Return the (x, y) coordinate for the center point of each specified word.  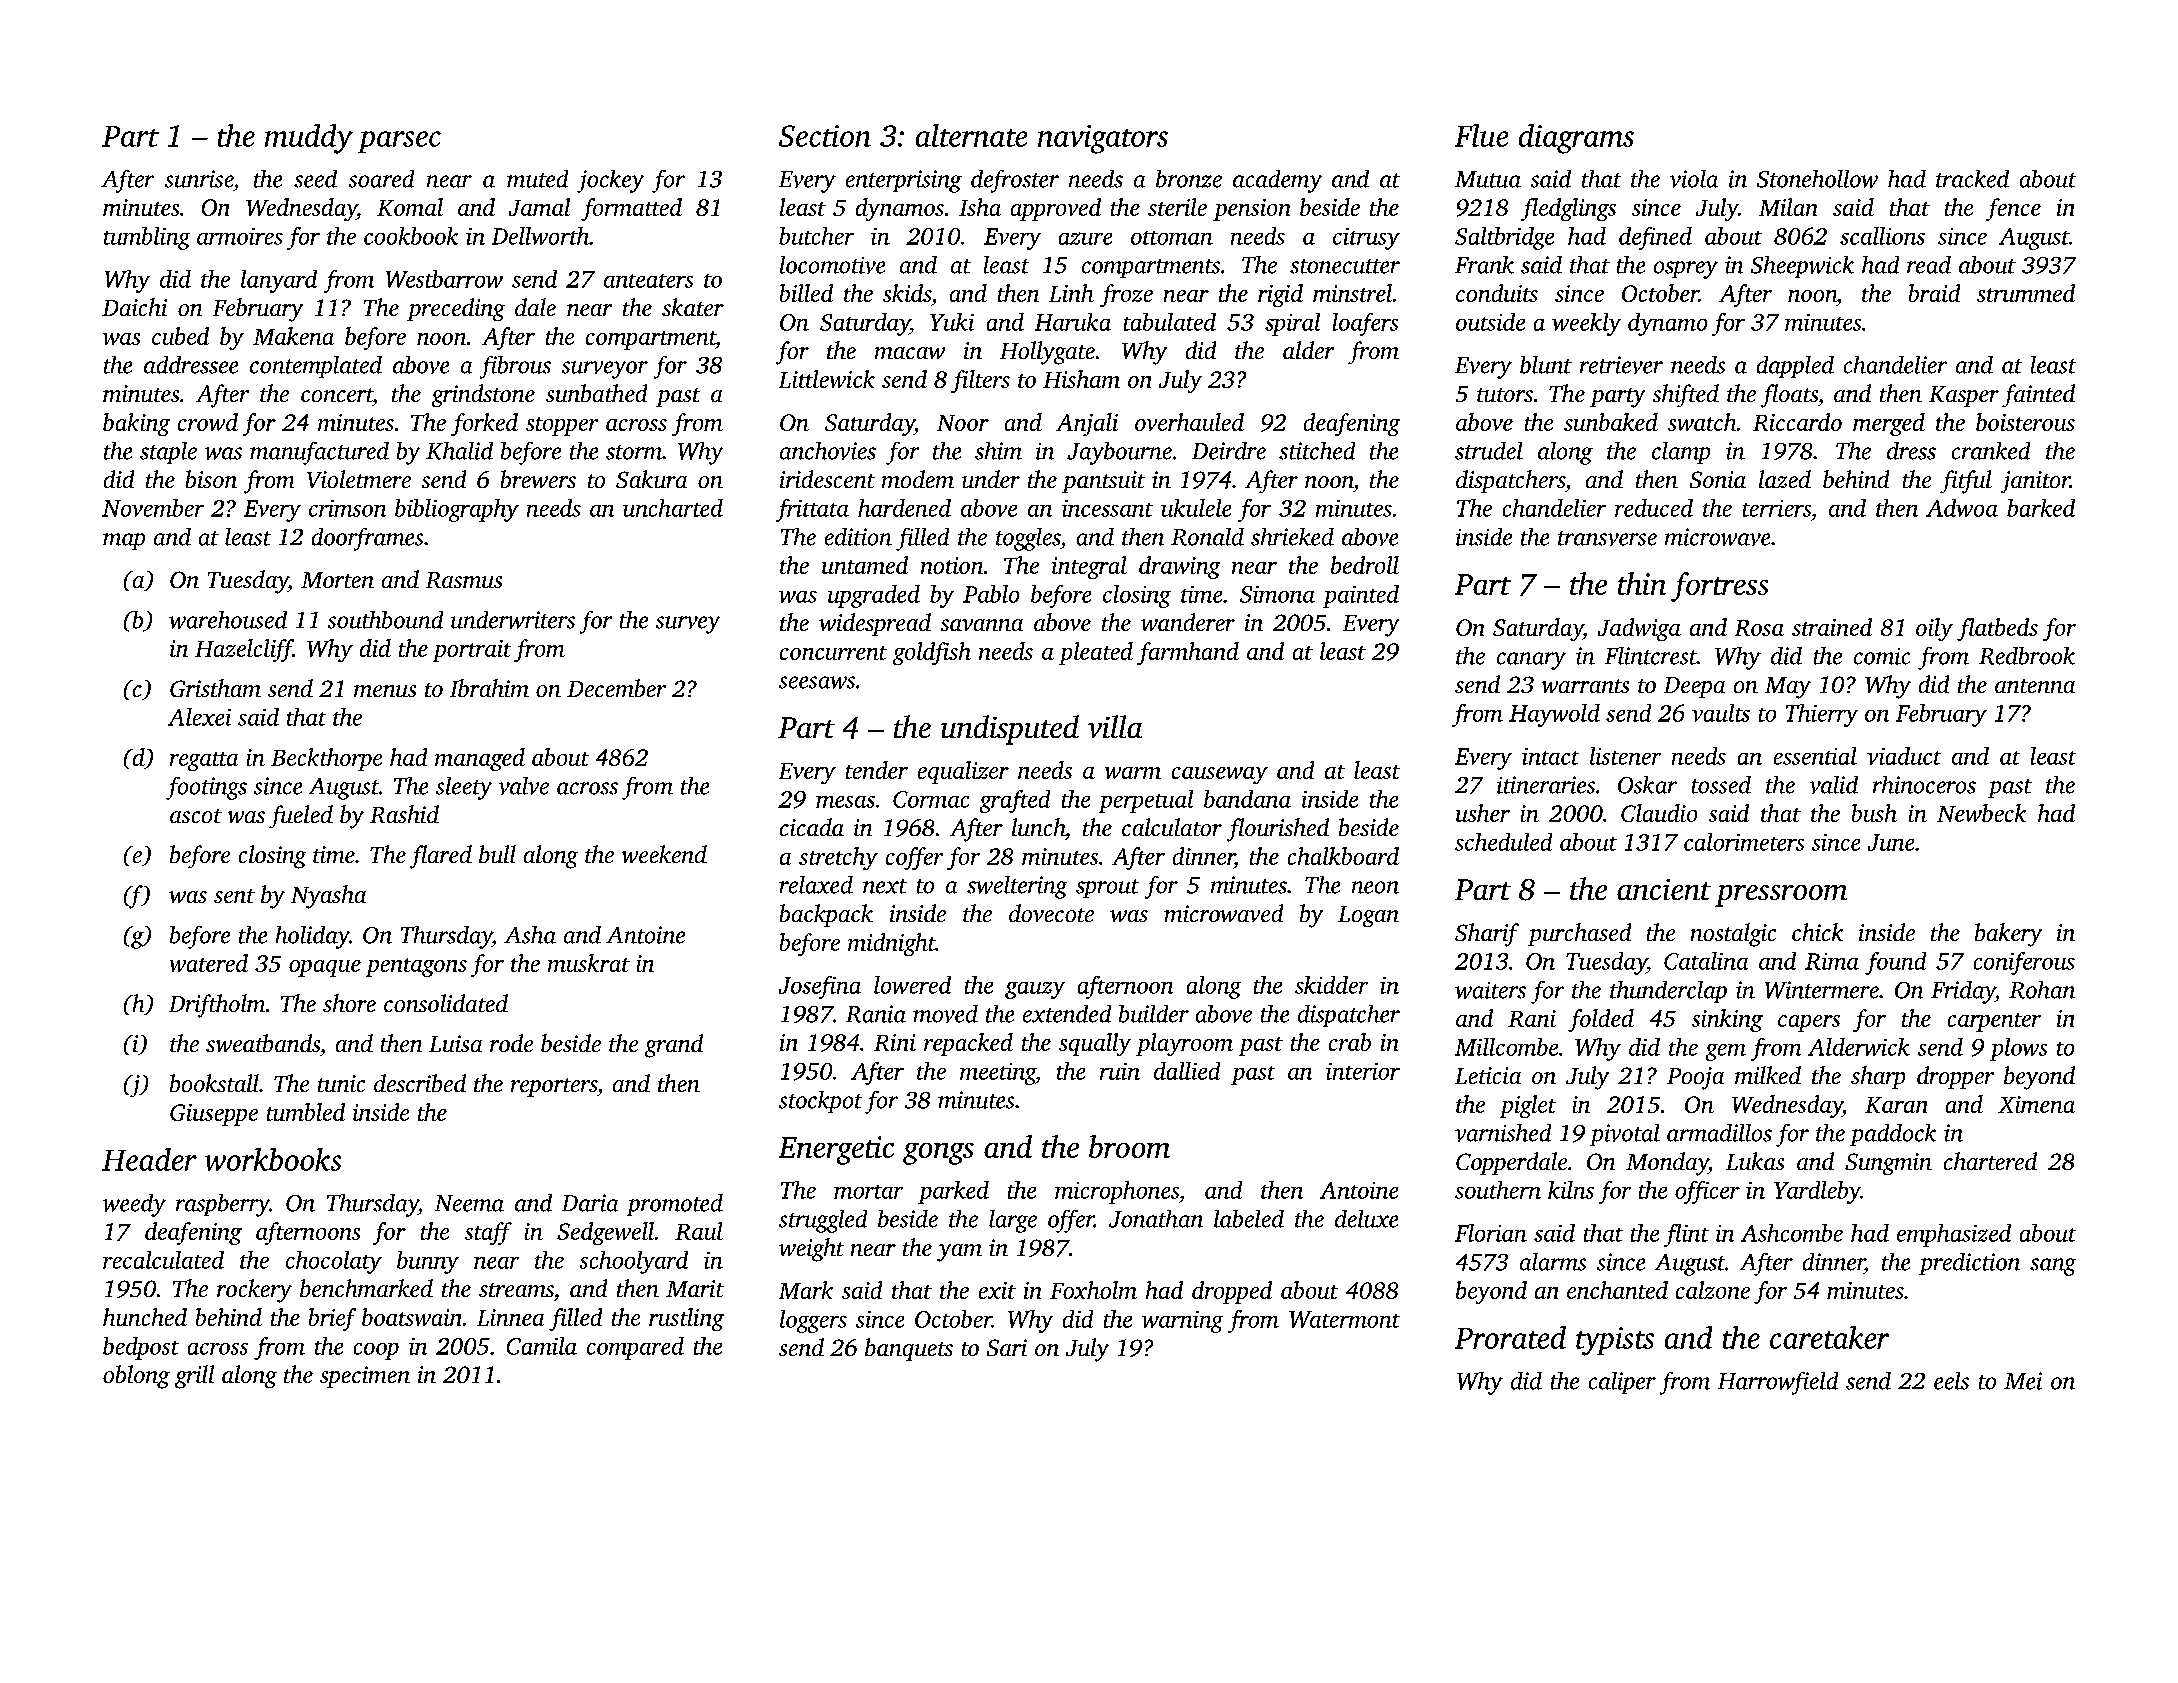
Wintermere (1822, 990)
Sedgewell (605, 1233)
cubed (180, 336)
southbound (385, 620)
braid (1934, 293)
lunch (1038, 827)
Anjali (1087, 424)
